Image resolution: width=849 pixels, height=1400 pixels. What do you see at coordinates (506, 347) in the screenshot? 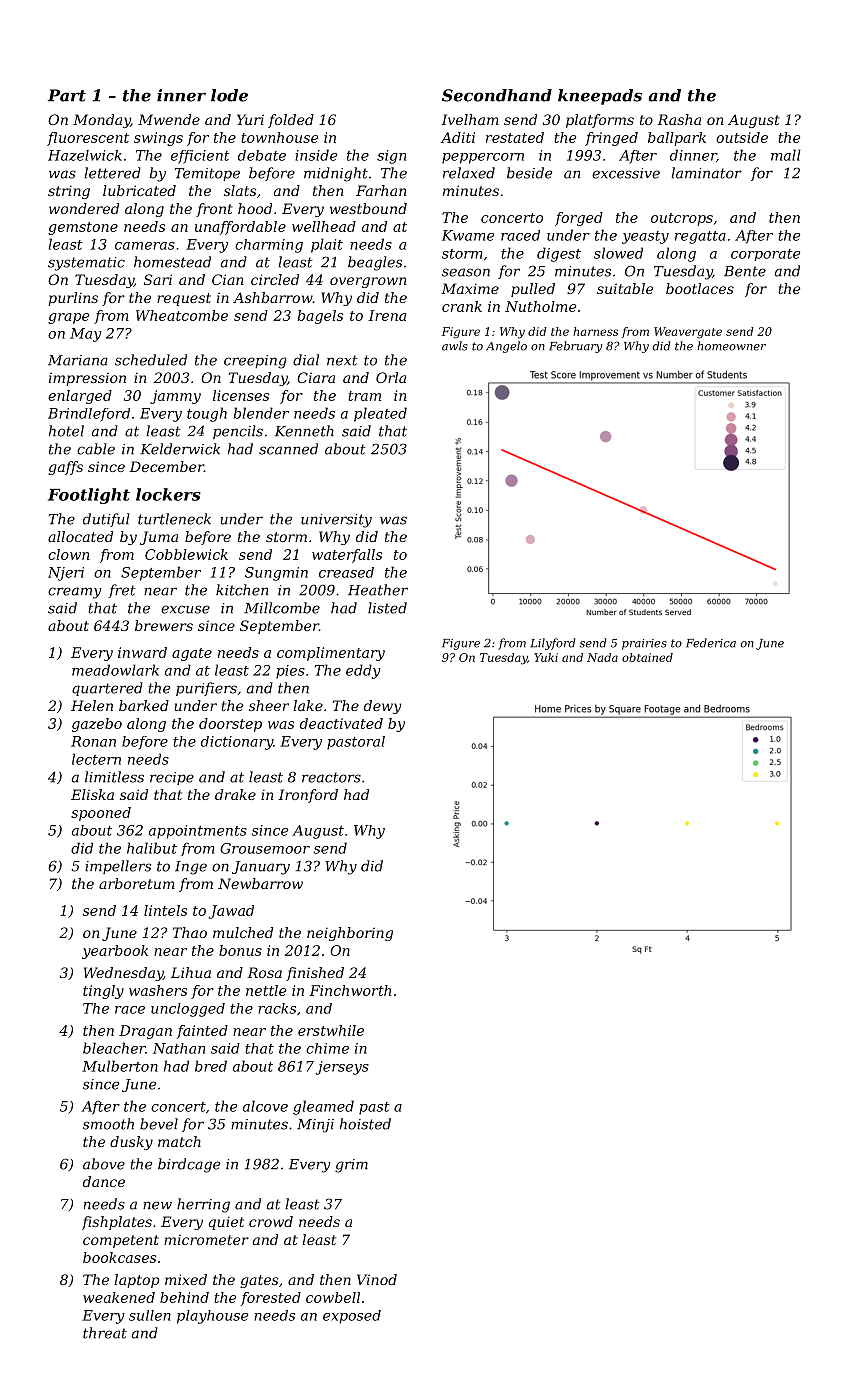
I see `Angelo` at bounding box center [506, 347].
